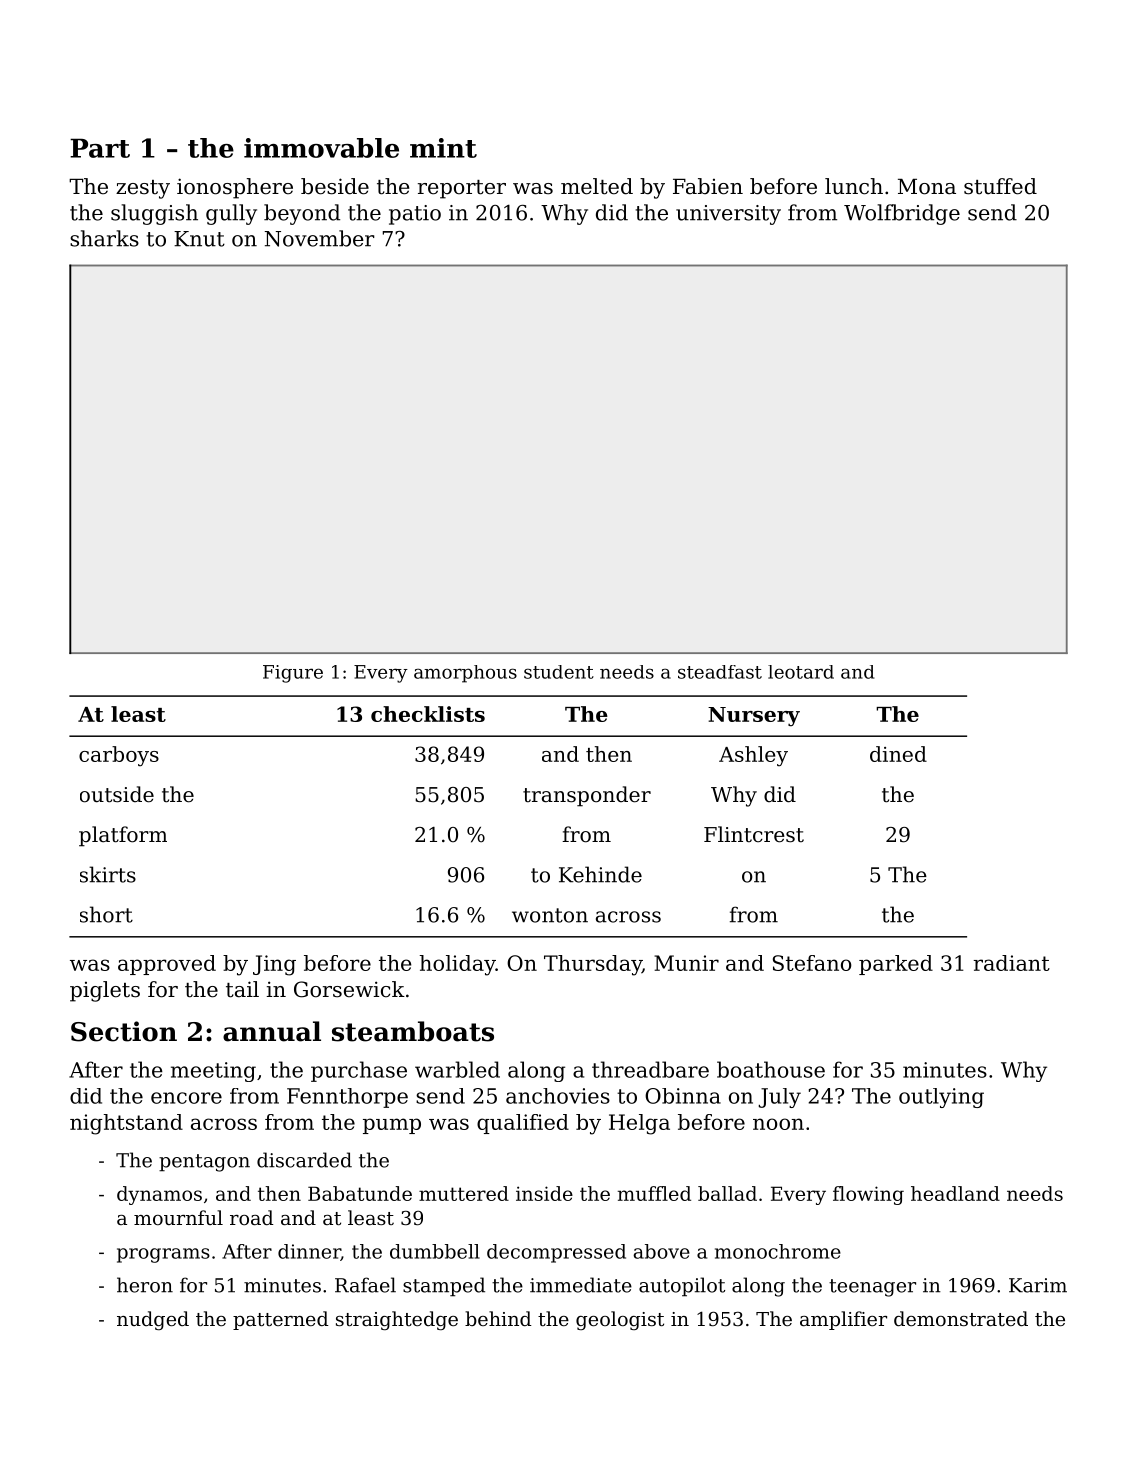 This screenshot has width=1137, height=1472. I want to click on leotard, so click(801, 672).
